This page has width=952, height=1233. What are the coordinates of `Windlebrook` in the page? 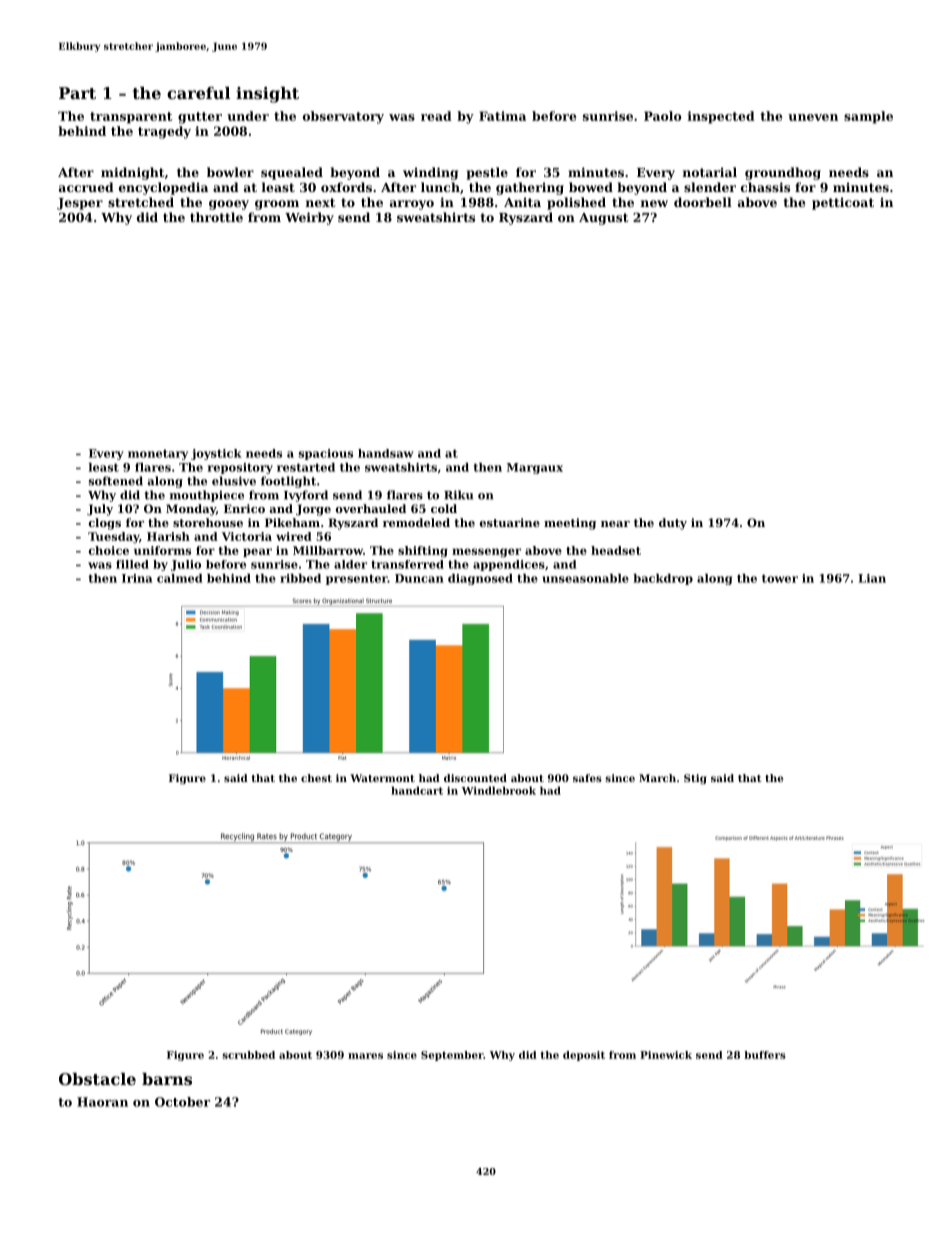 It's located at (499, 790).
